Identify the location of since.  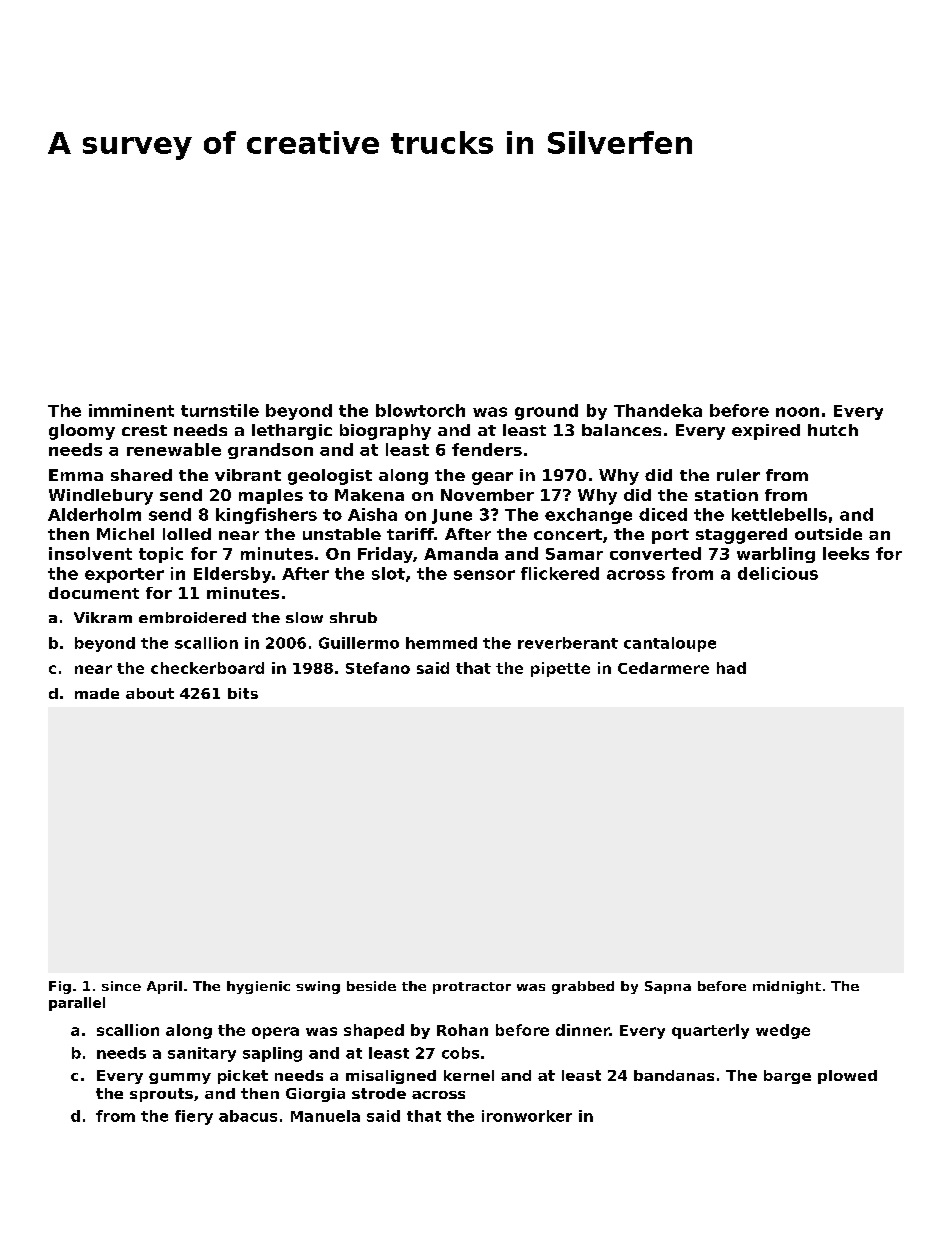
(121, 986).
